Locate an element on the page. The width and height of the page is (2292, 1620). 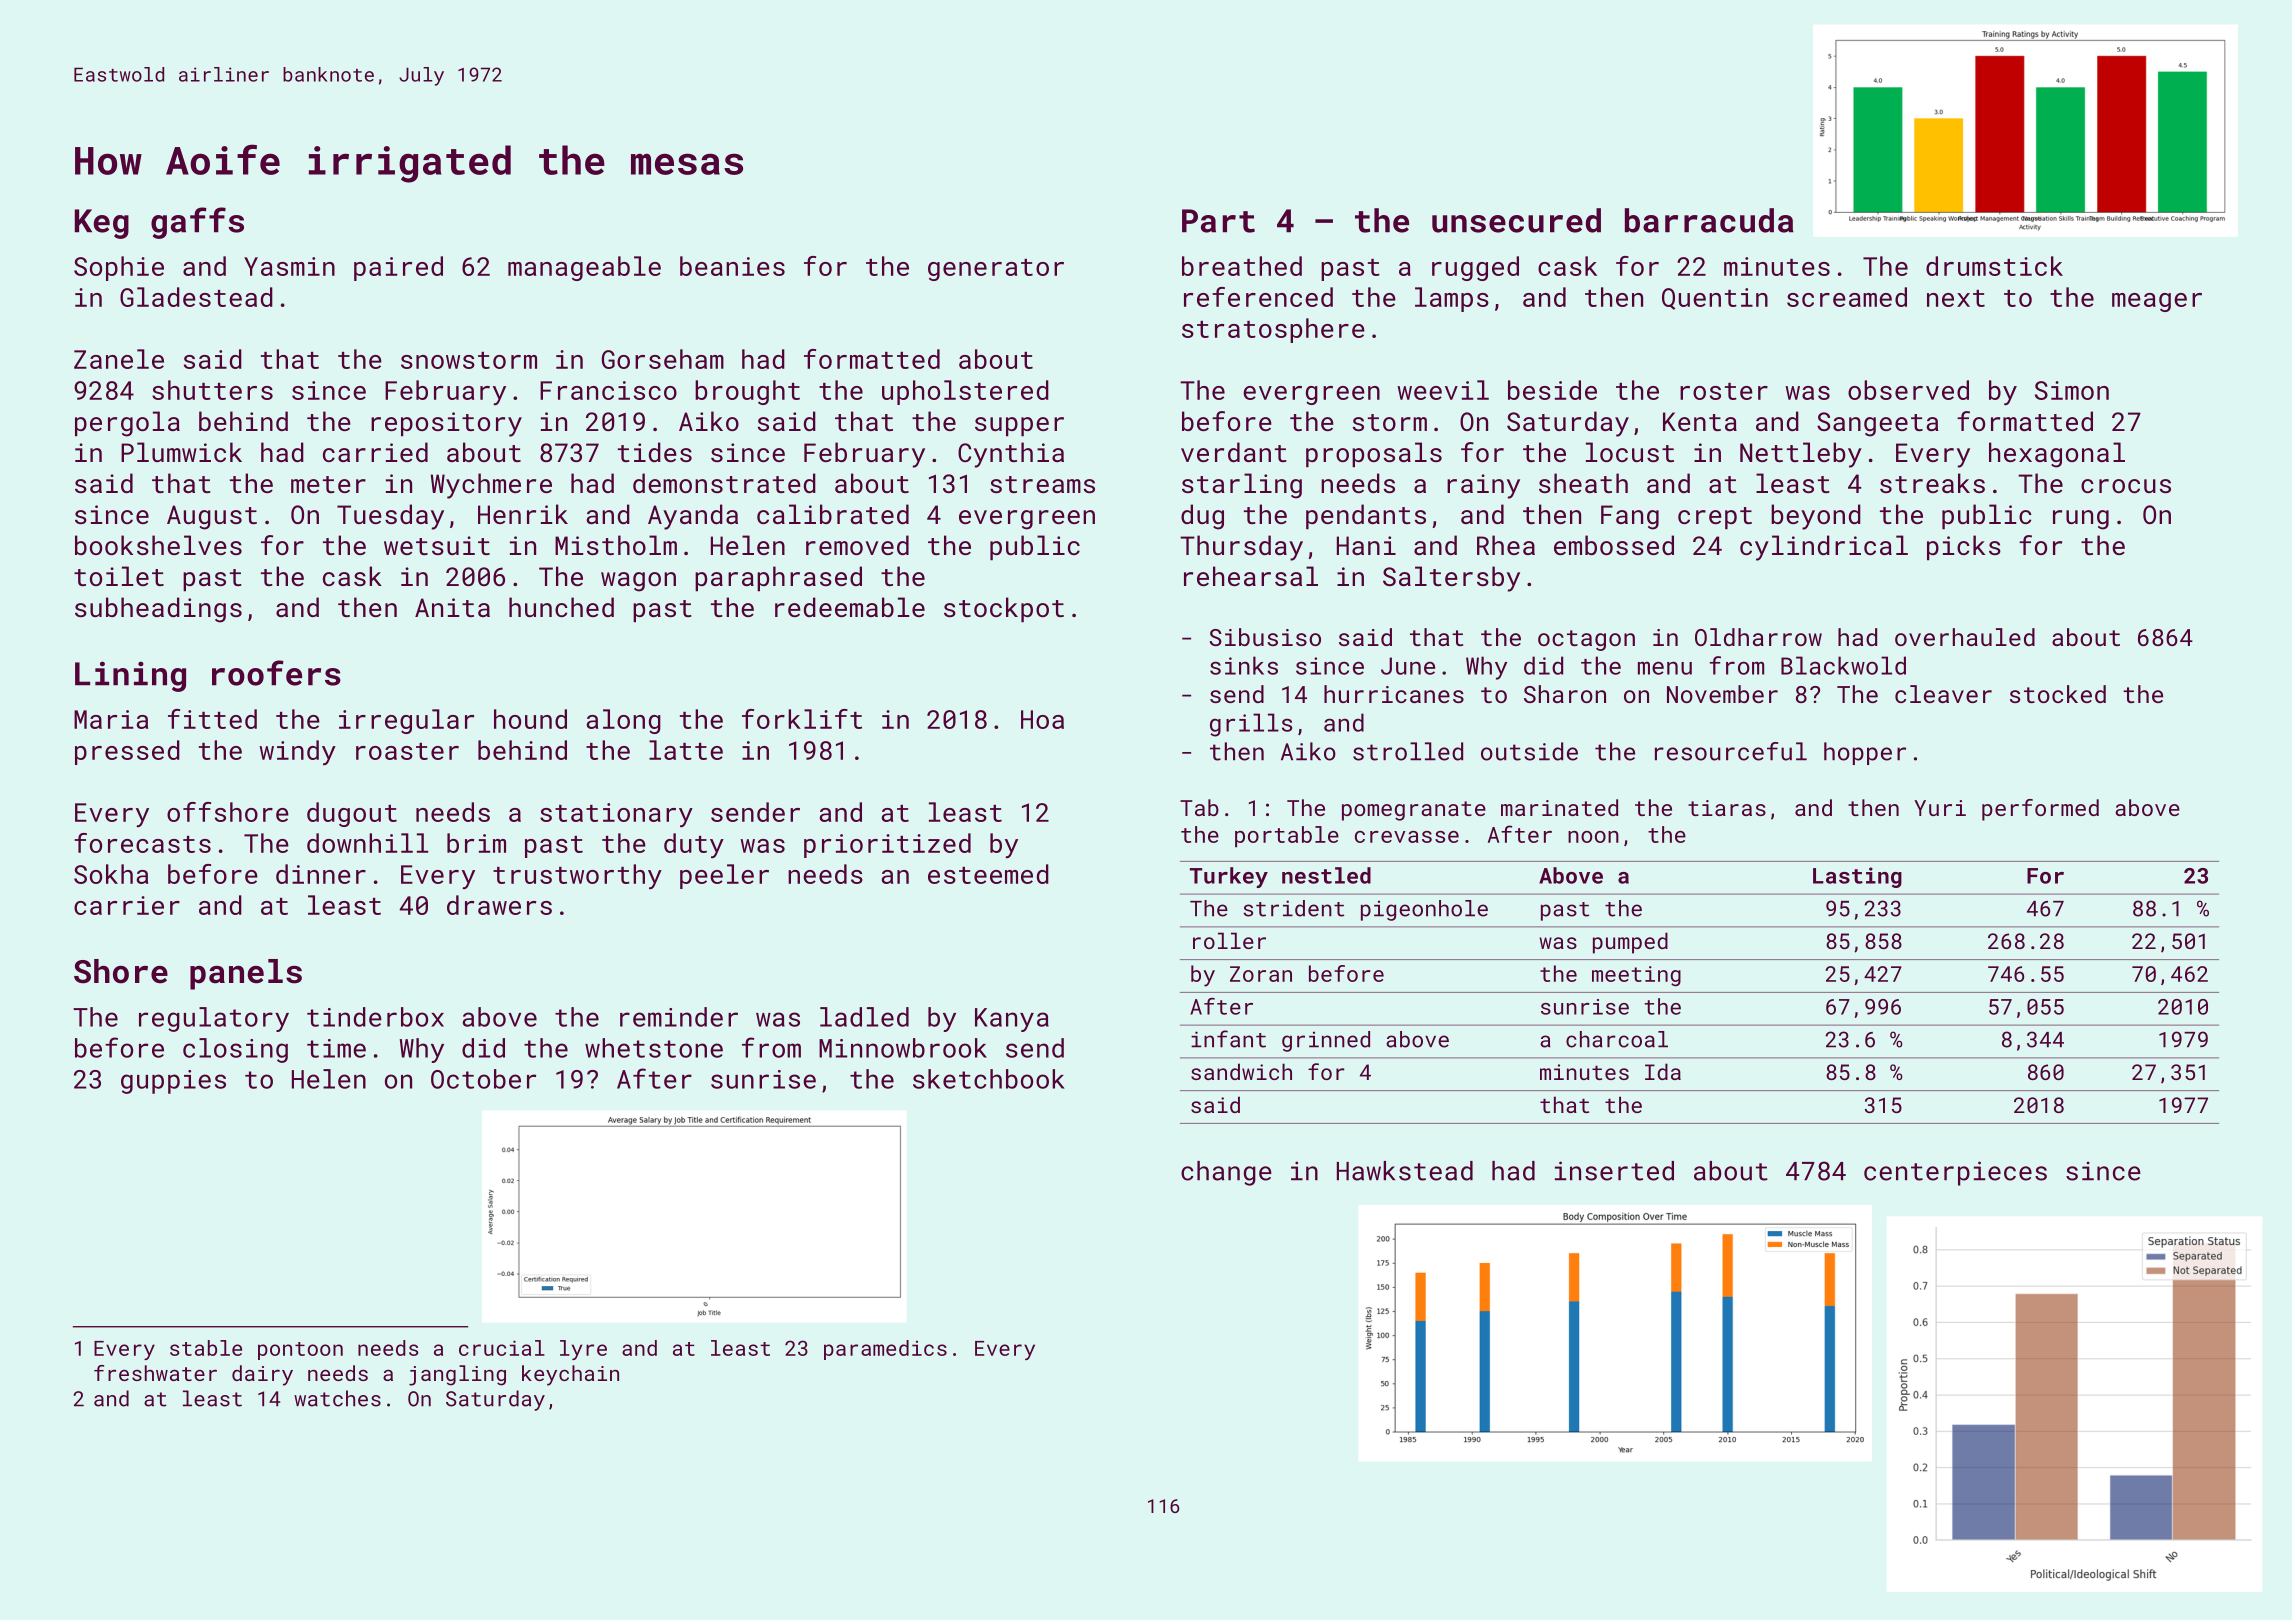
weevil is located at coordinates (1443, 390).
